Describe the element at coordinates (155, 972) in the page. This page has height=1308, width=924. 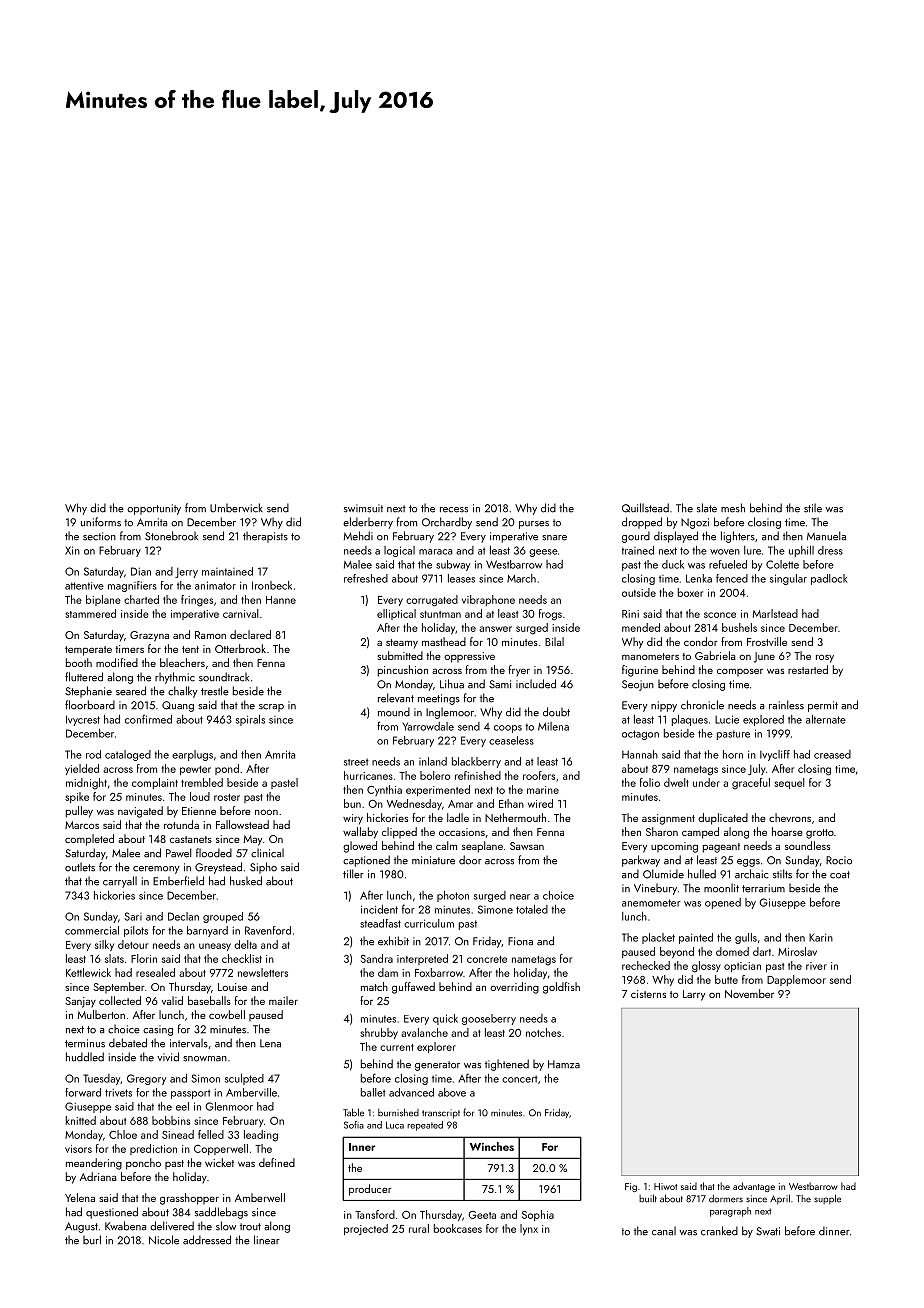
I see `resealed` at that location.
